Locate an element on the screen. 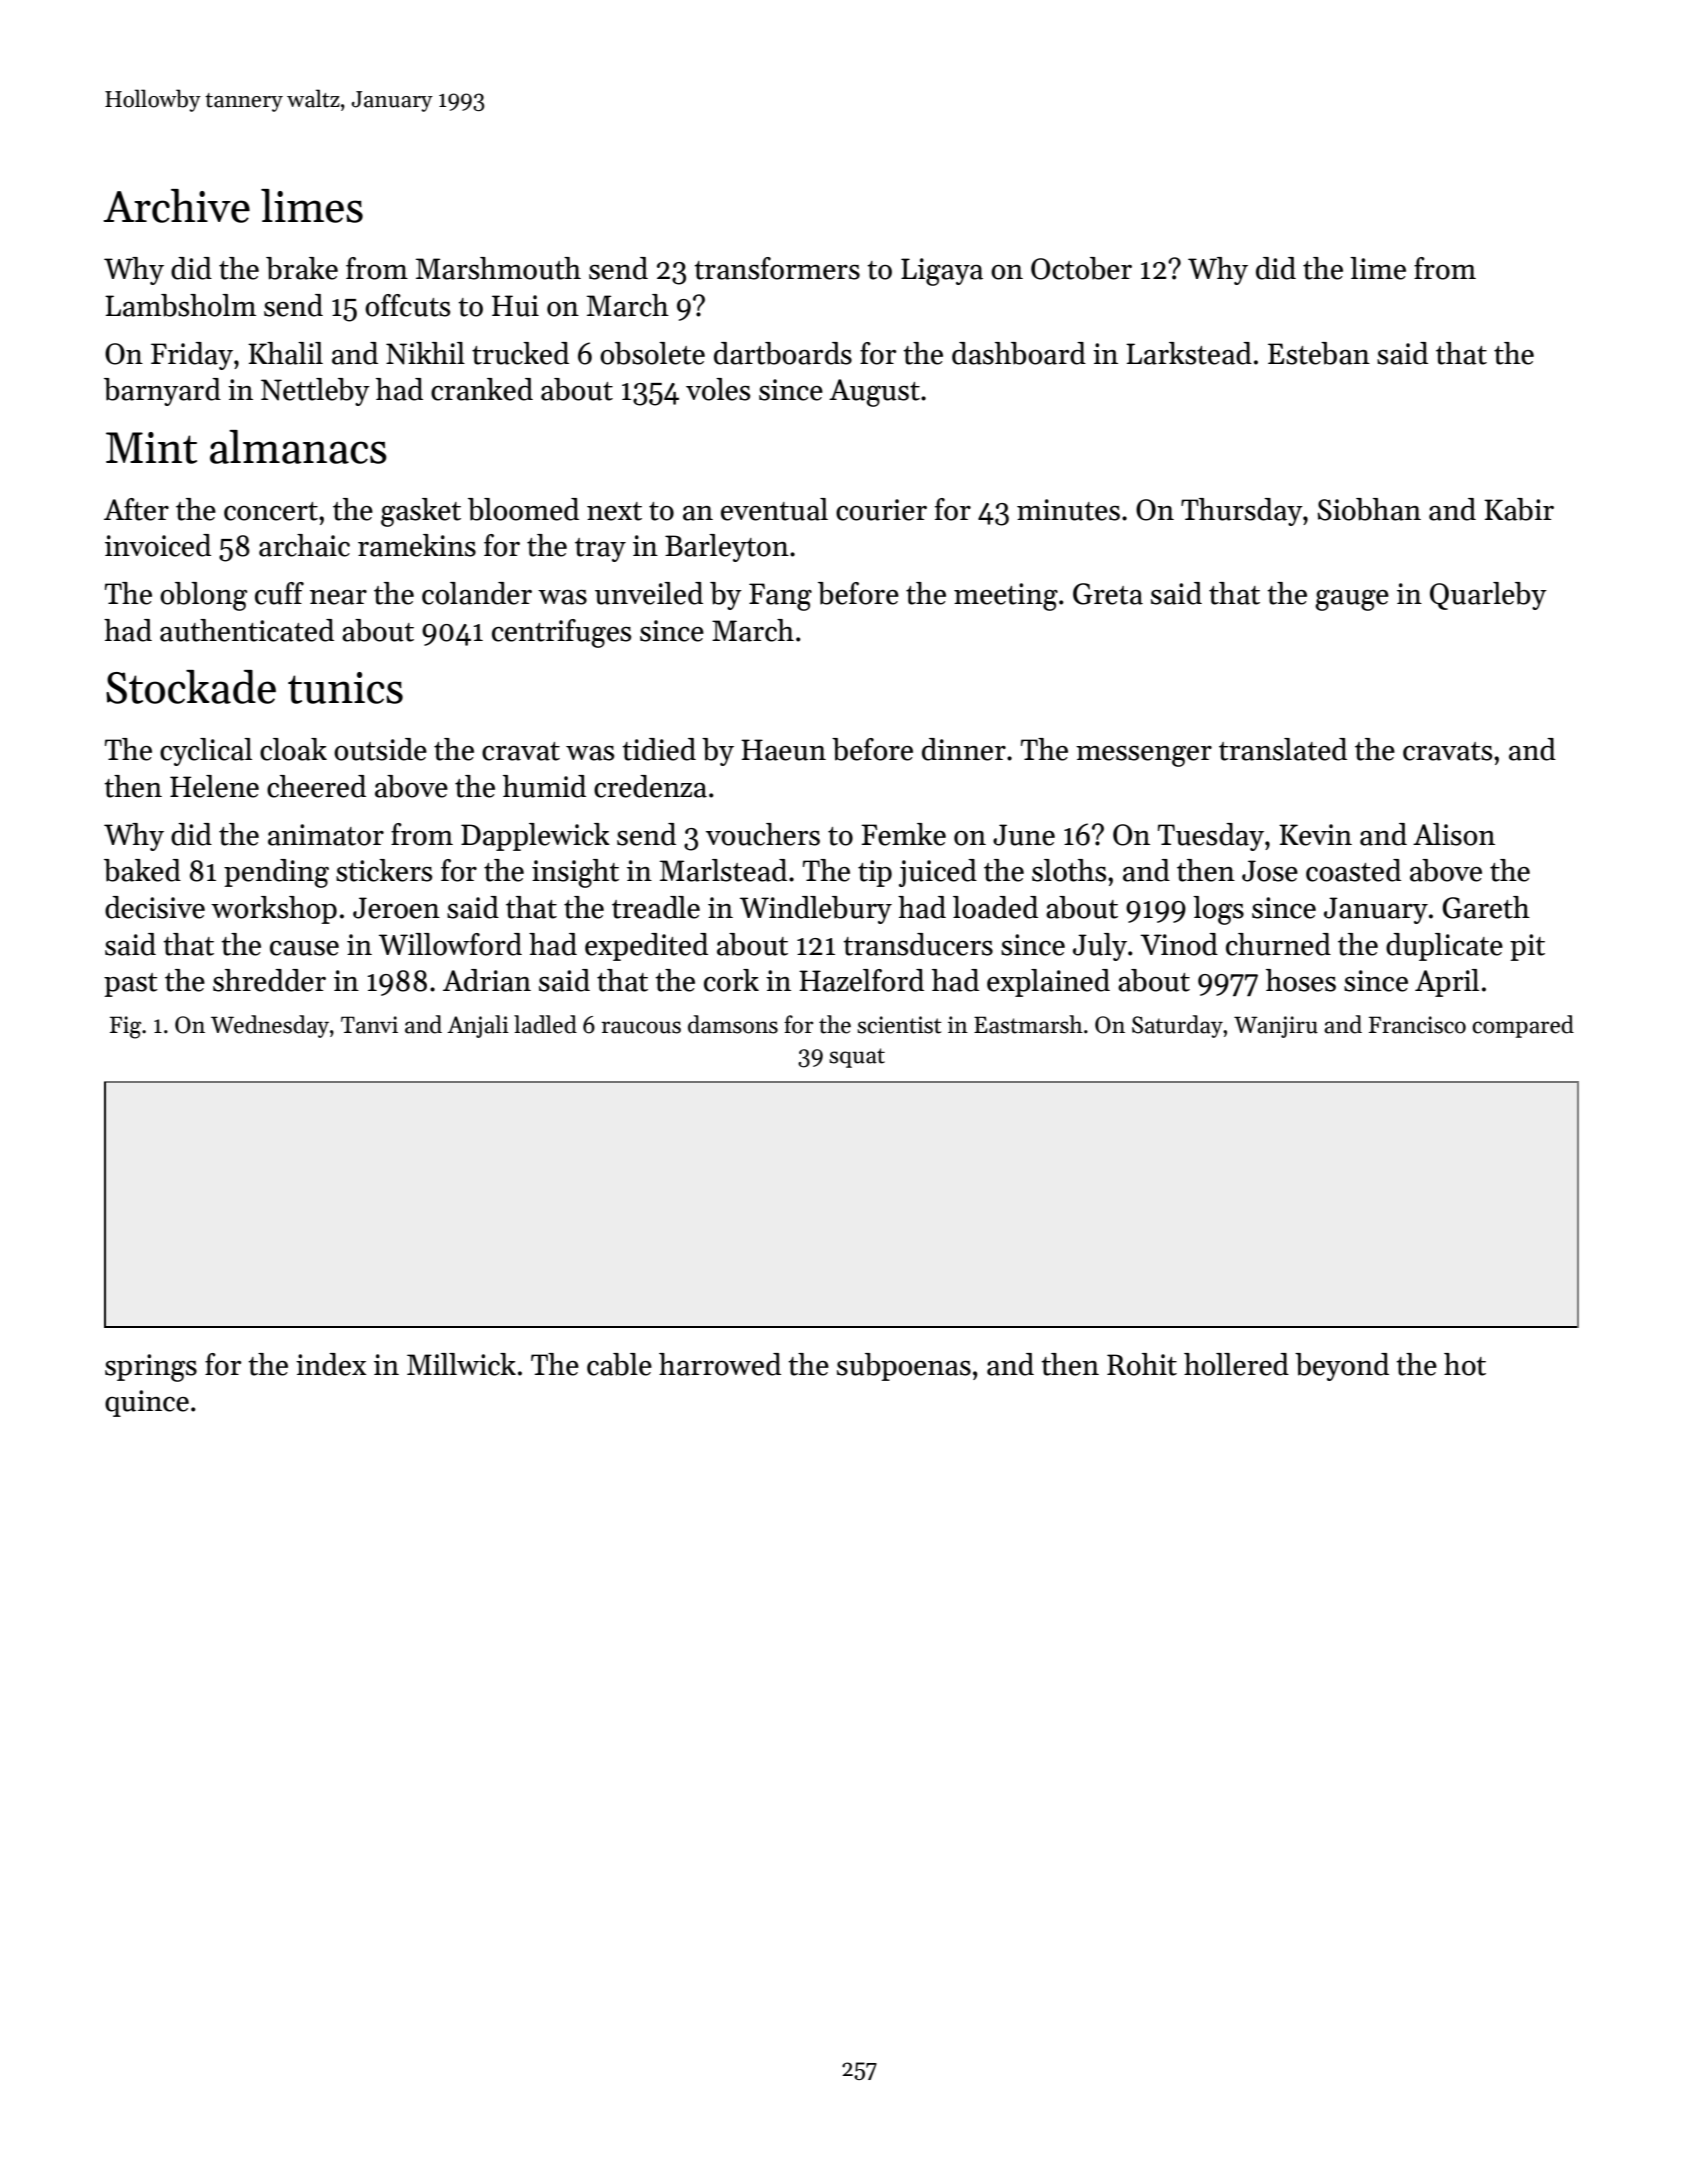 This screenshot has width=1683, height=2178. Rohit is located at coordinates (1142, 1364).
